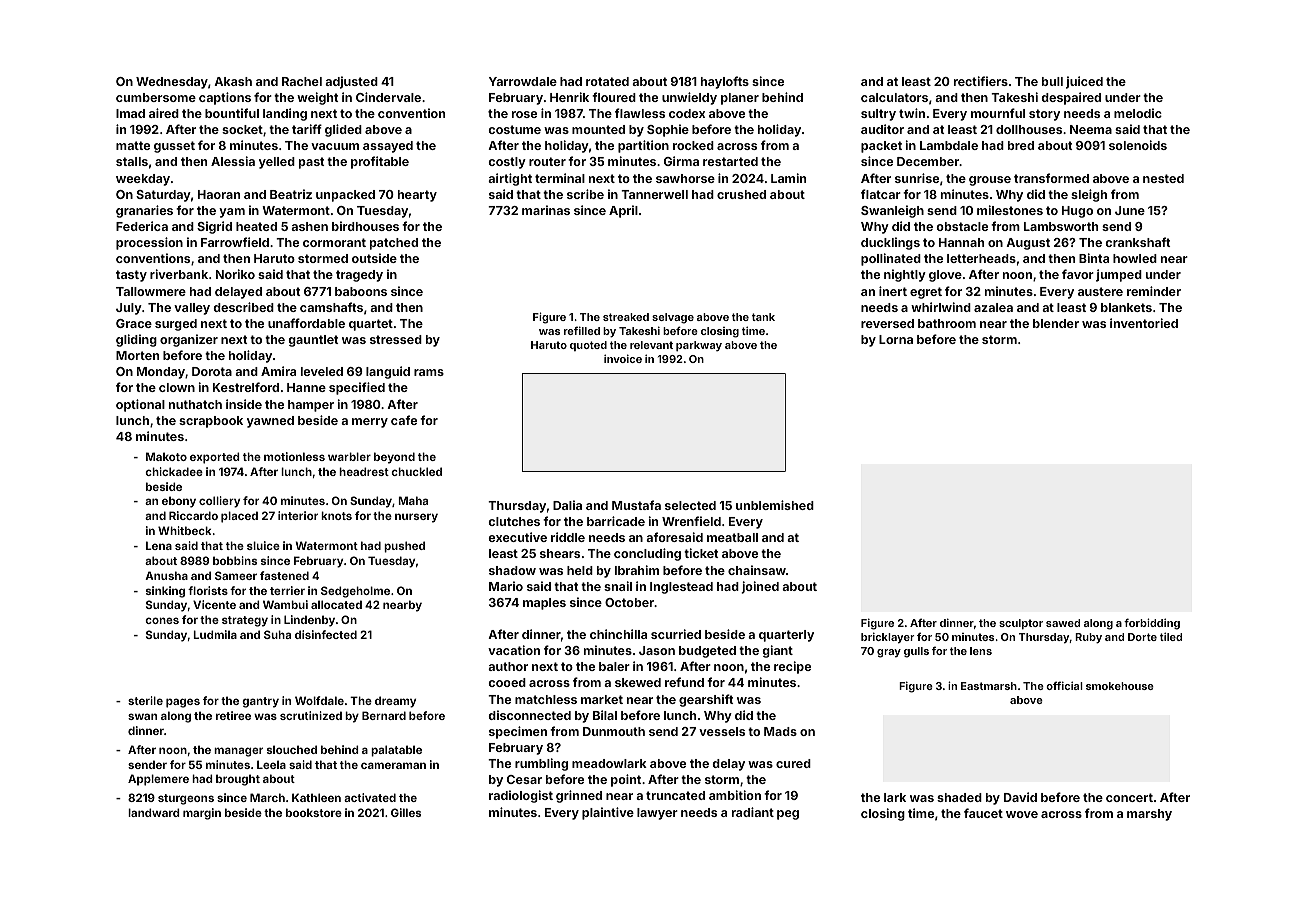  I want to click on adjusted, so click(351, 82).
